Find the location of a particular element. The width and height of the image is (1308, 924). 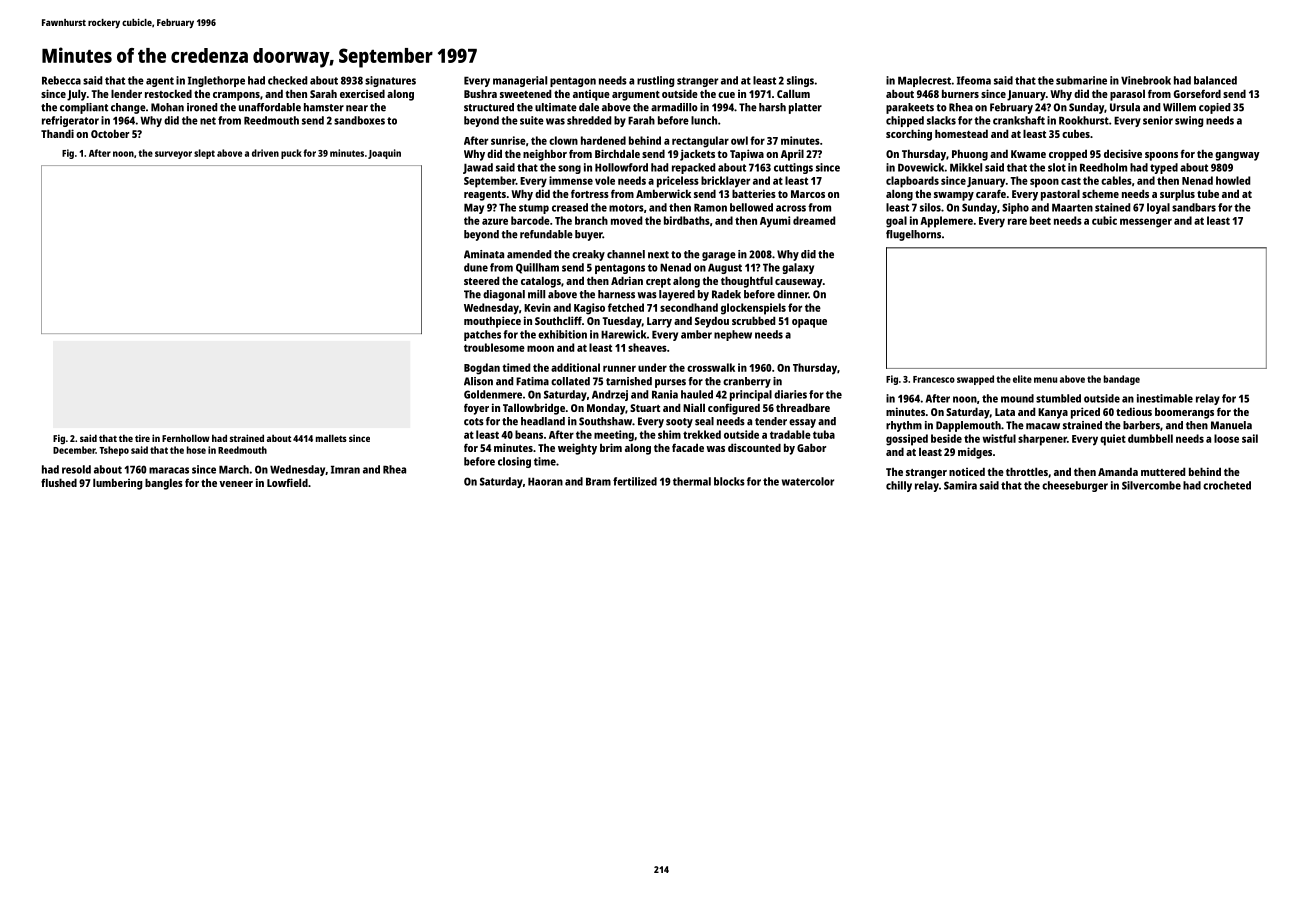

mound is located at coordinates (1017, 398).
